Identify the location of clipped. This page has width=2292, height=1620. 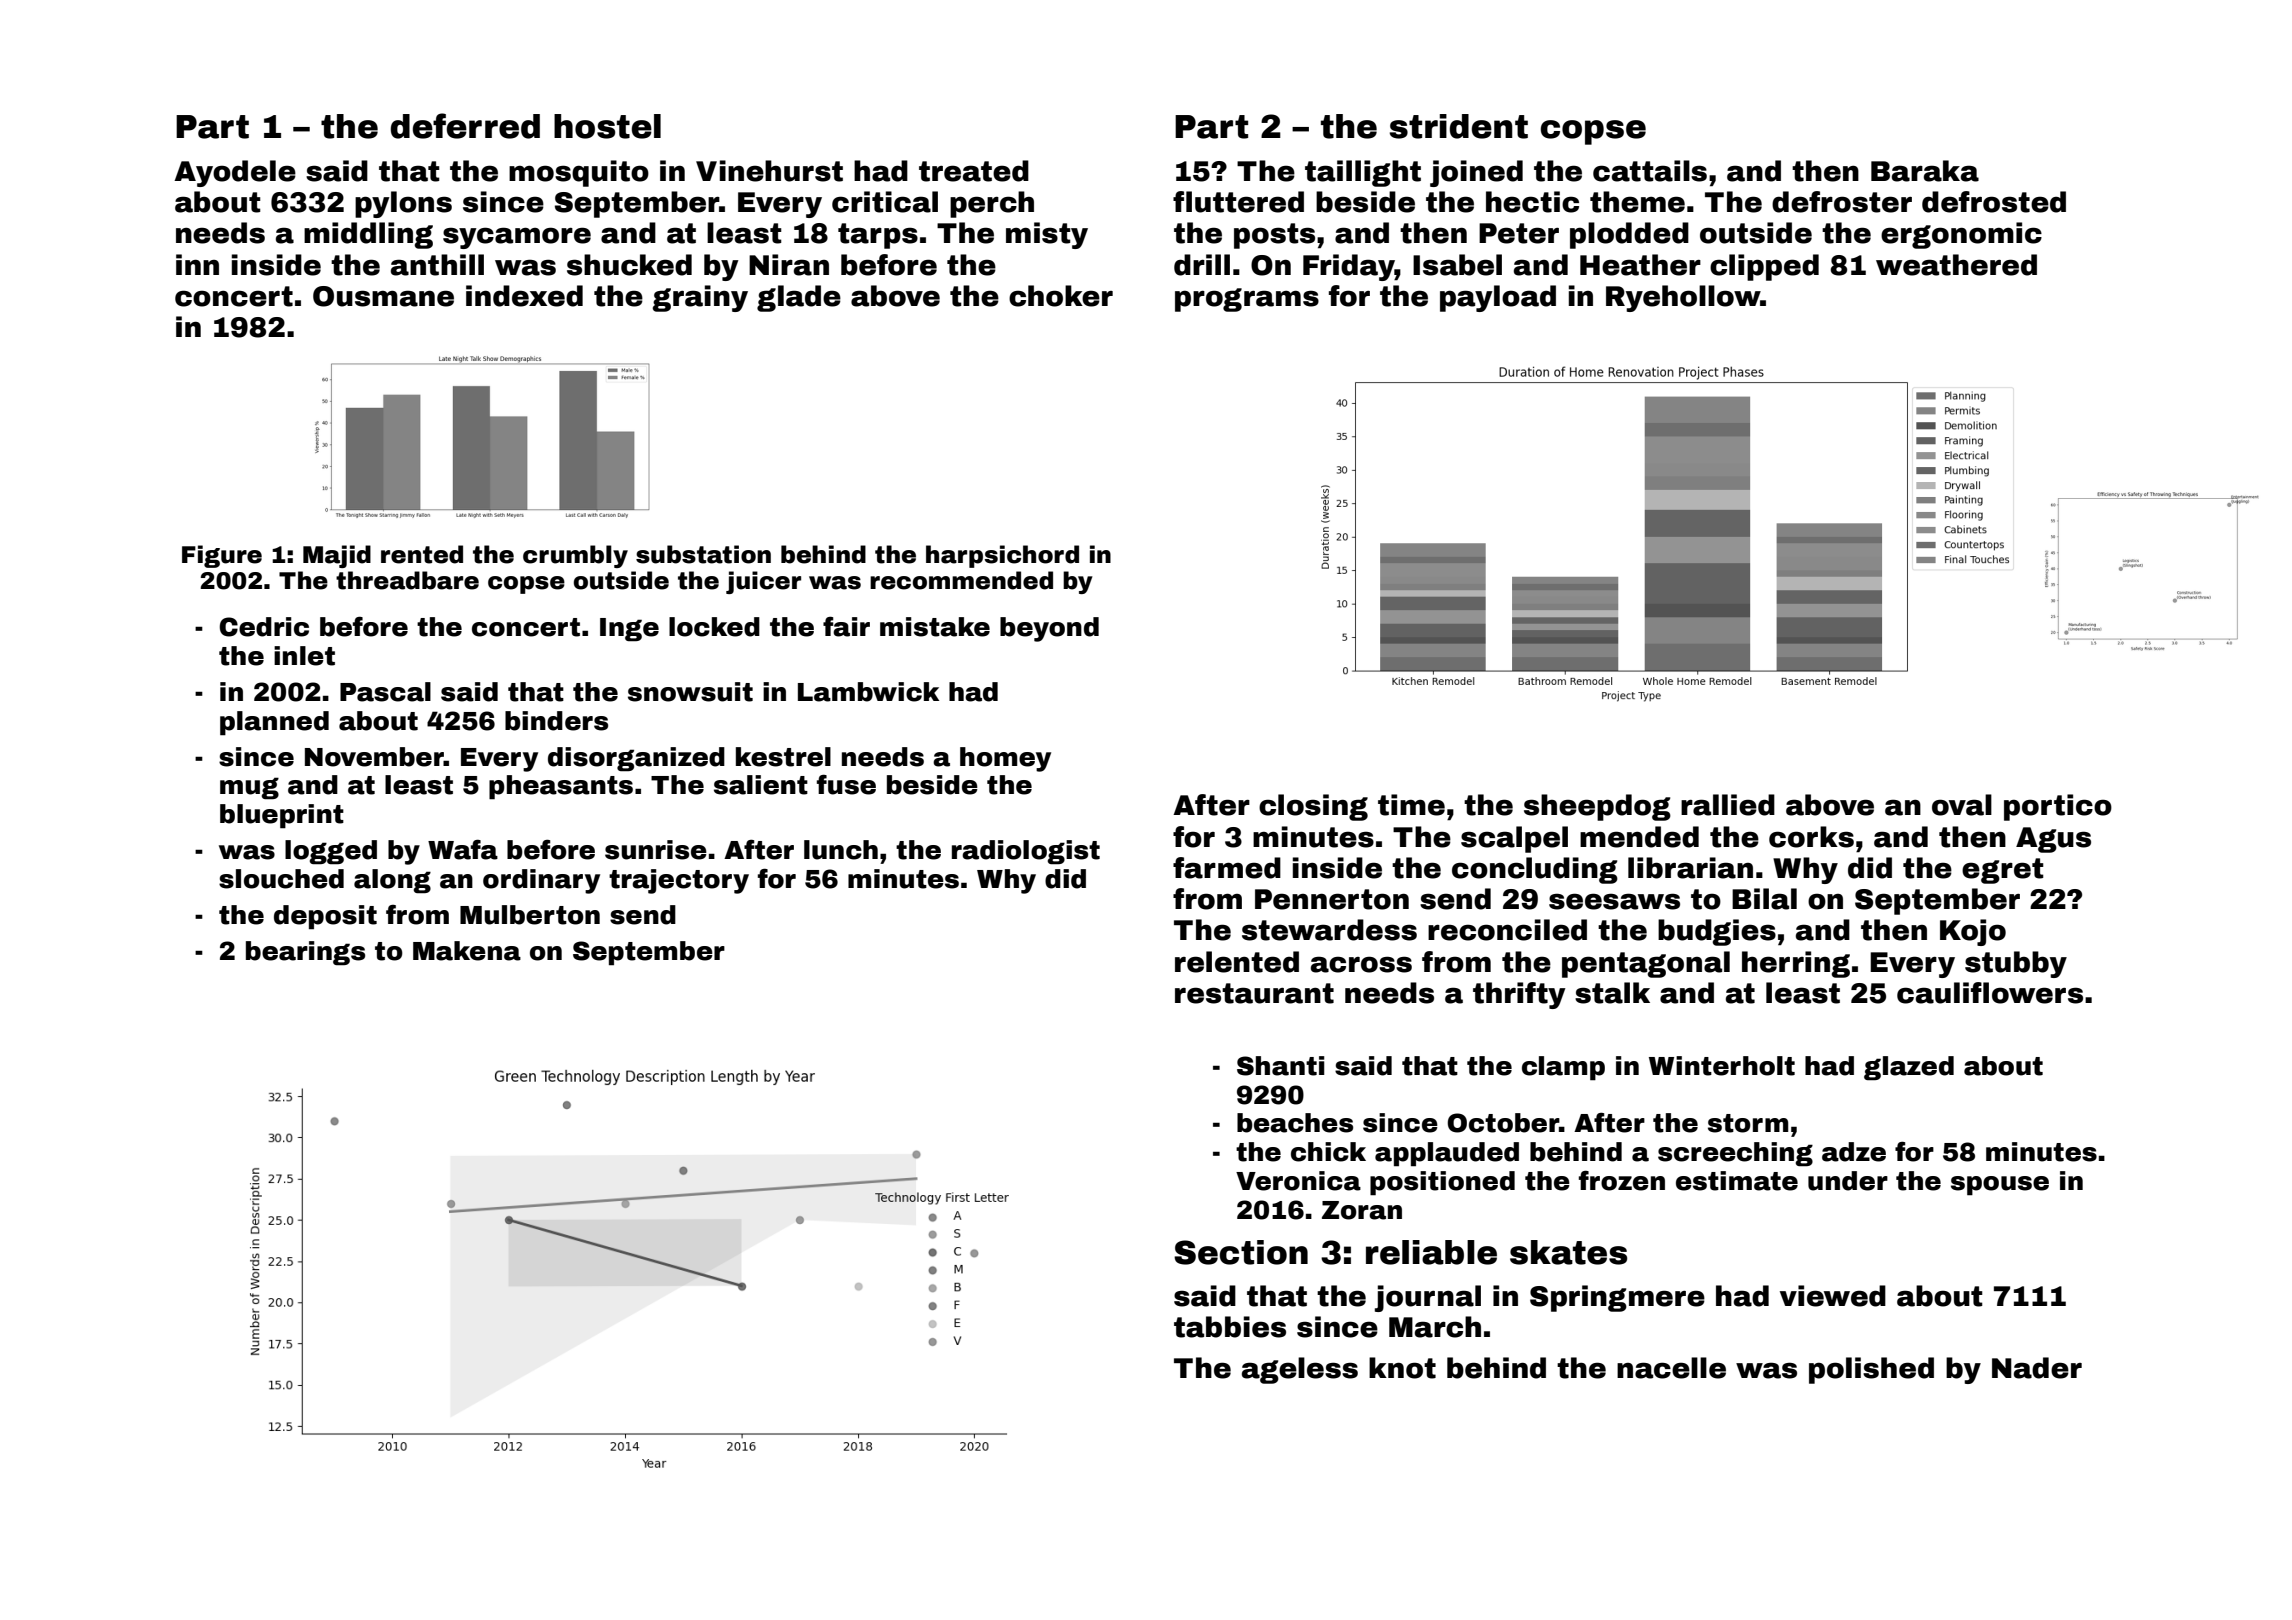
(1764, 267).
